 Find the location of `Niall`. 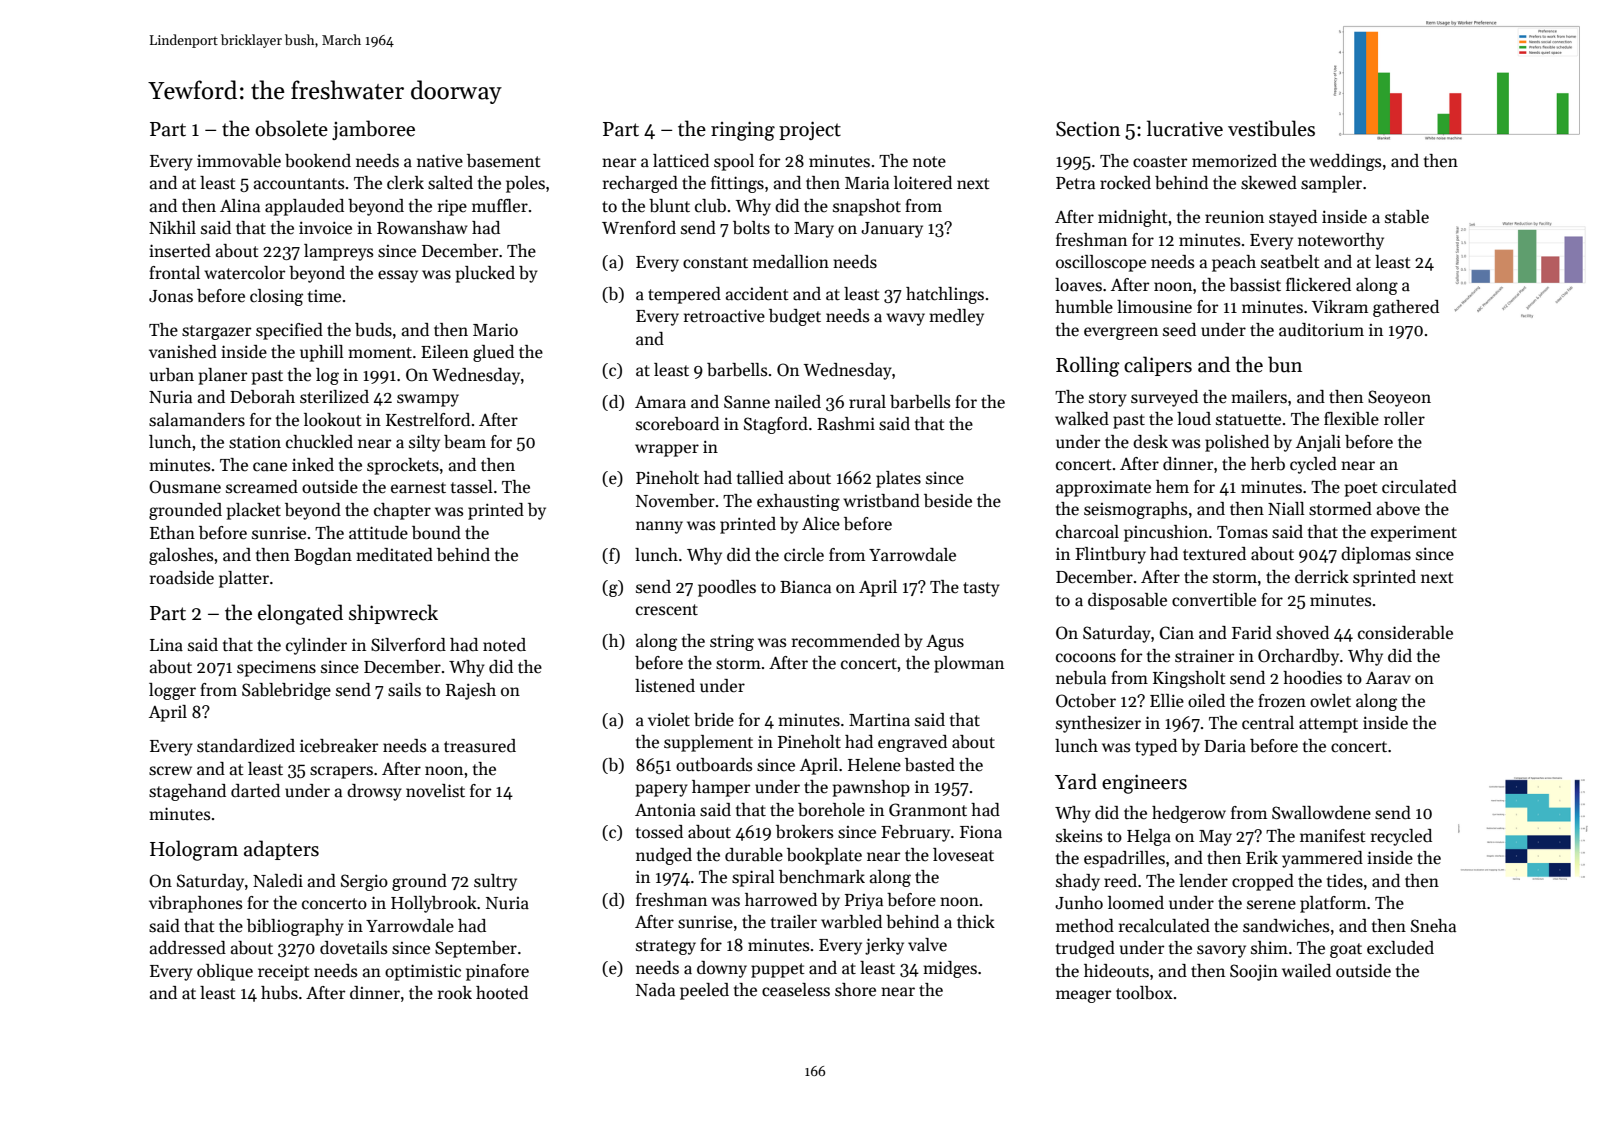

Niall is located at coordinates (1286, 508).
